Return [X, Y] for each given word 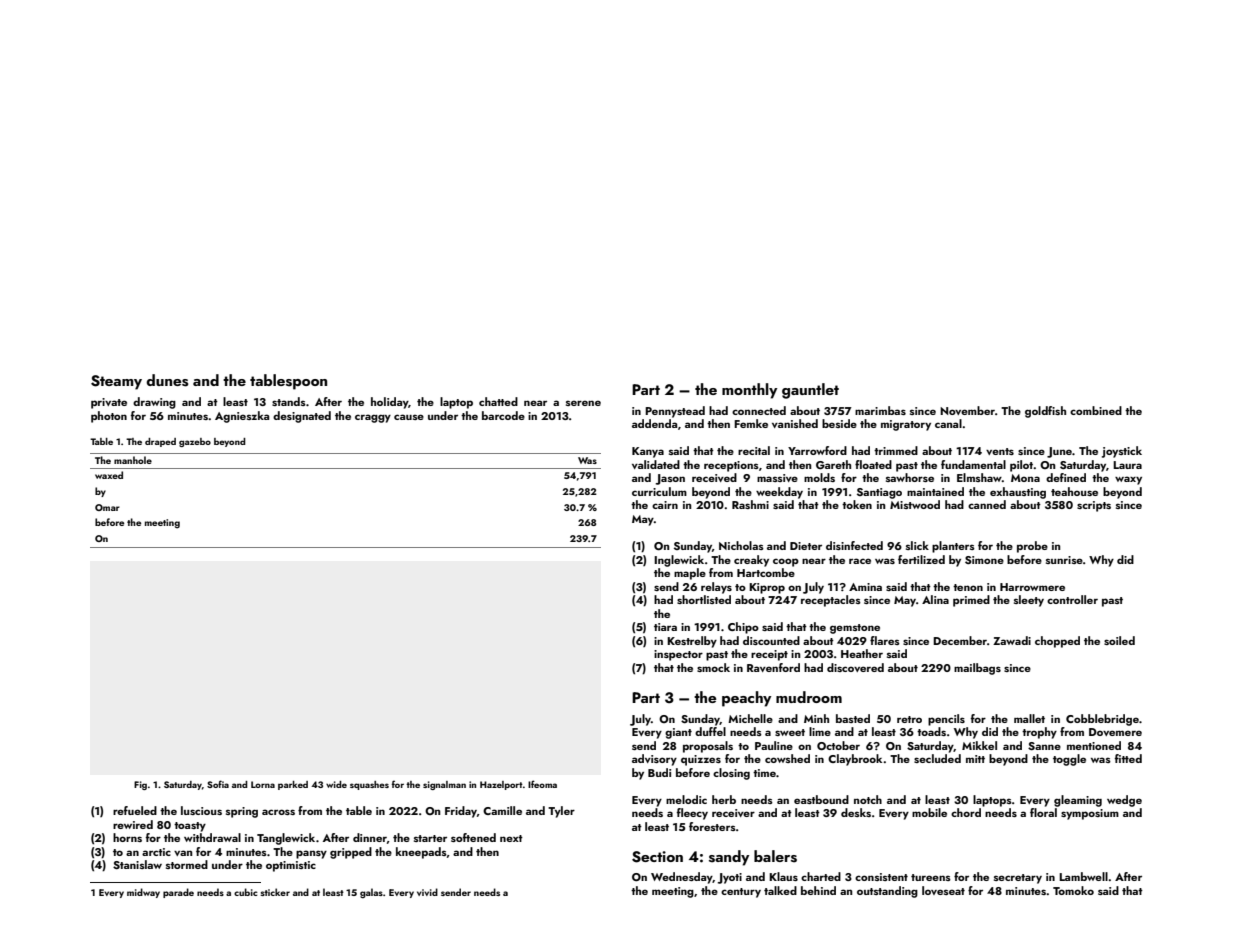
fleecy [692, 814]
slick [917, 545]
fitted [1128, 758]
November [967, 410]
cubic [246, 892]
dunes [167, 380]
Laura [1127, 465]
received [714, 477]
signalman [444, 785]
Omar [107, 507]
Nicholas [741, 545]
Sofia [218, 784]
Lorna [263, 784]
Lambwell [1083, 876]
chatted [498, 401]
